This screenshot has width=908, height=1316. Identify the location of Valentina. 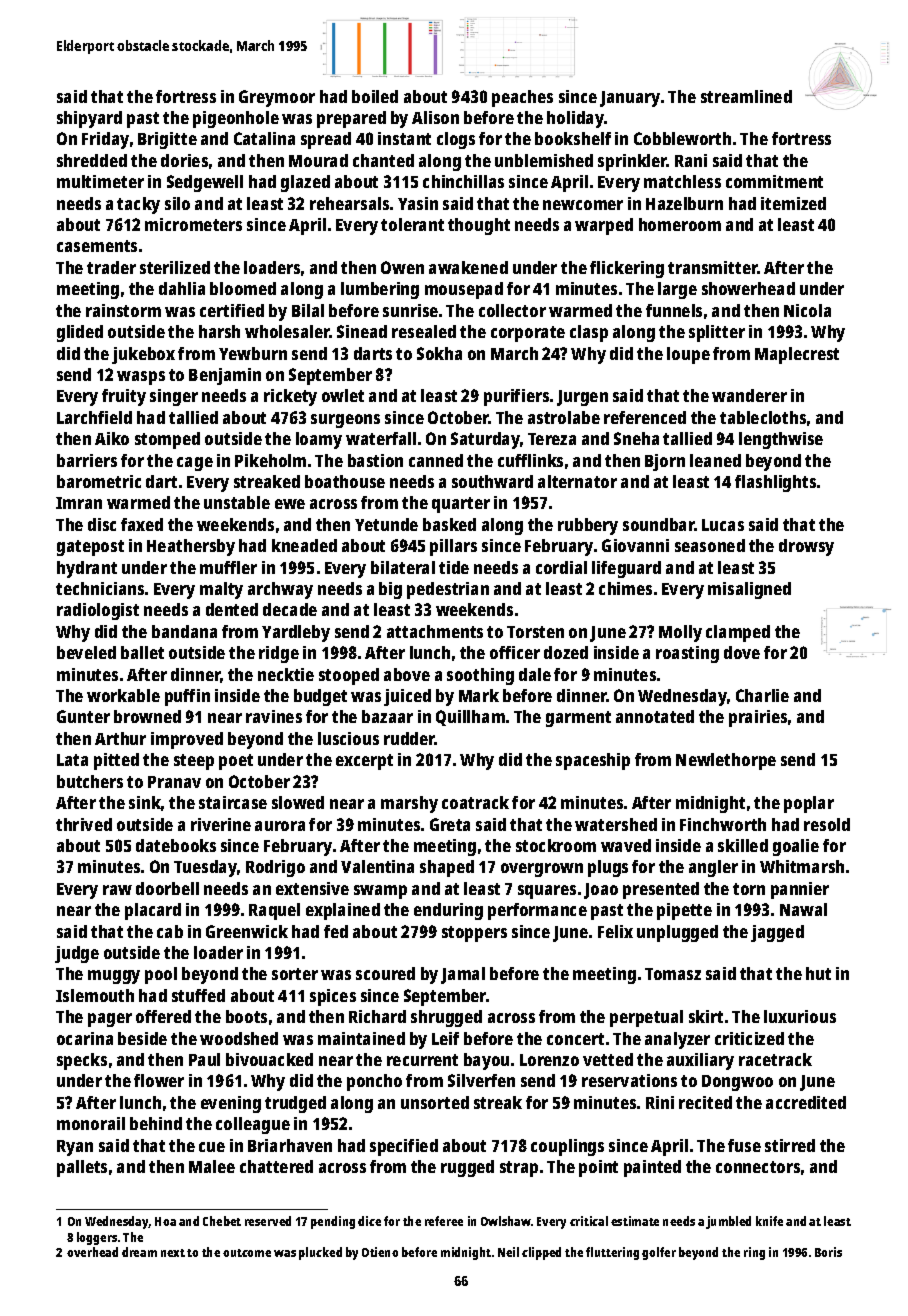
(377, 866).
